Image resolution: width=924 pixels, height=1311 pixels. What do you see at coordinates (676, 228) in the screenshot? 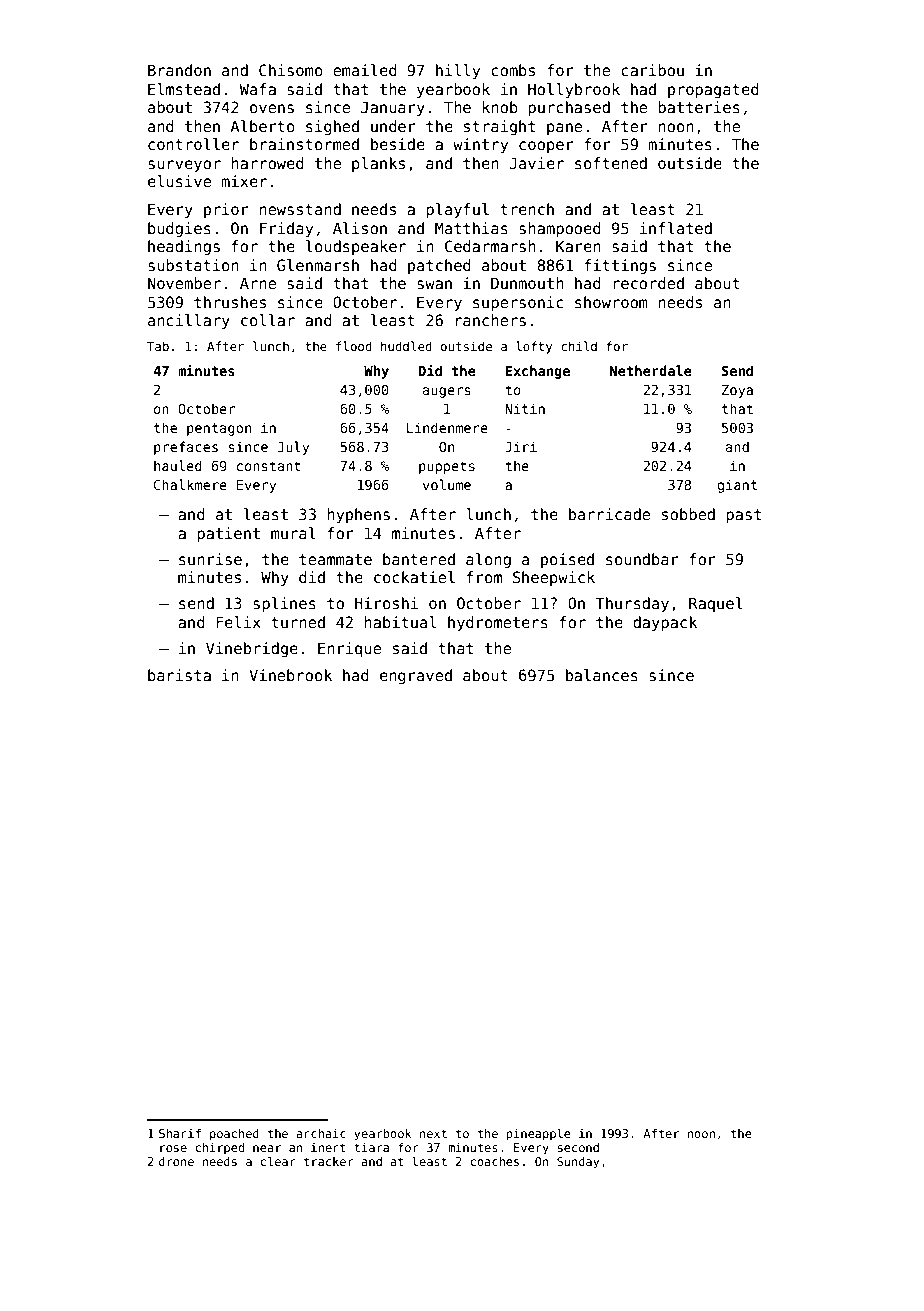
I see `inflated` at bounding box center [676, 228].
